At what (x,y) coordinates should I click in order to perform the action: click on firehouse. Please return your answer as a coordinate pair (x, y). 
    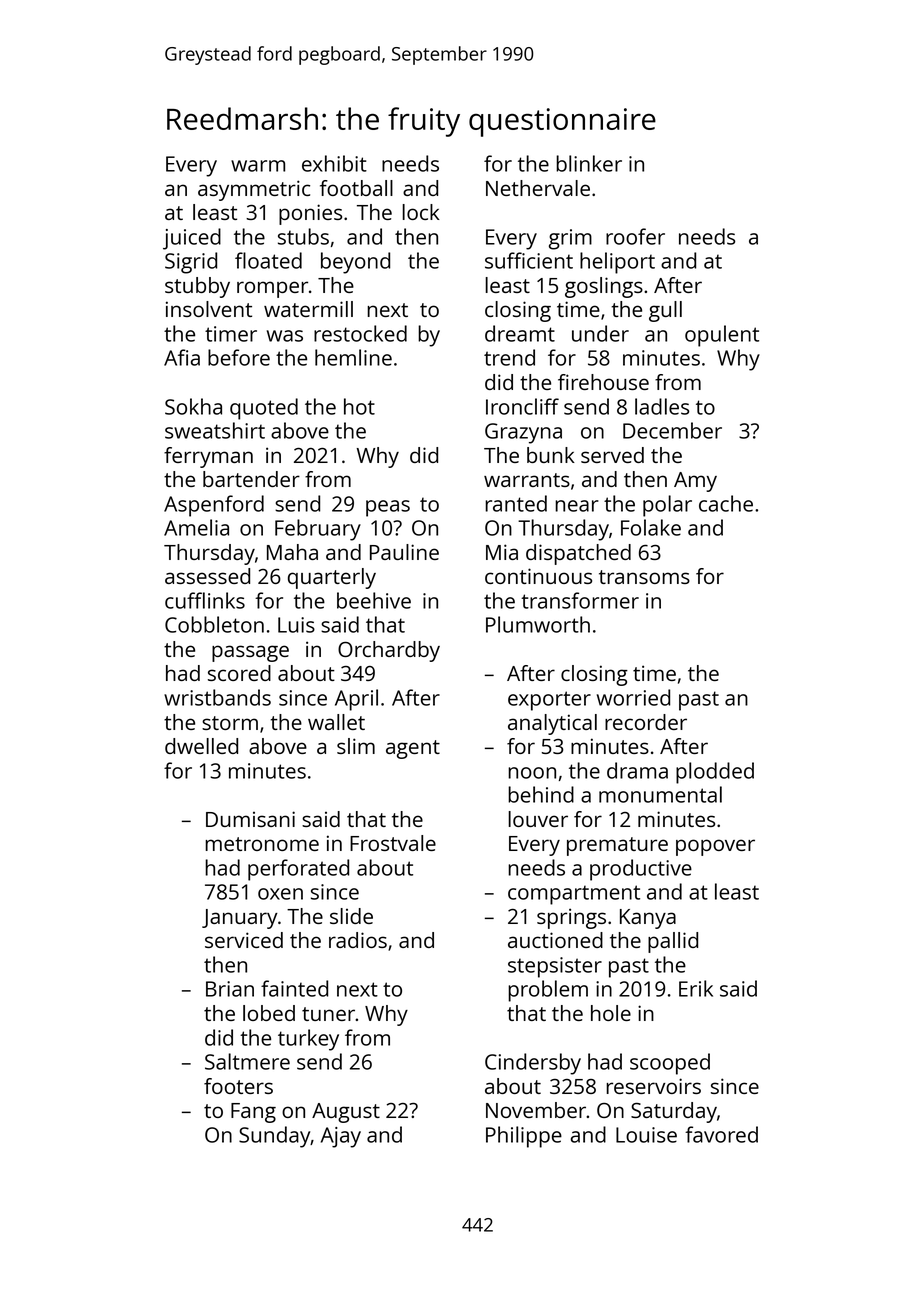
    Looking at the image, I should click on (603, 382).
